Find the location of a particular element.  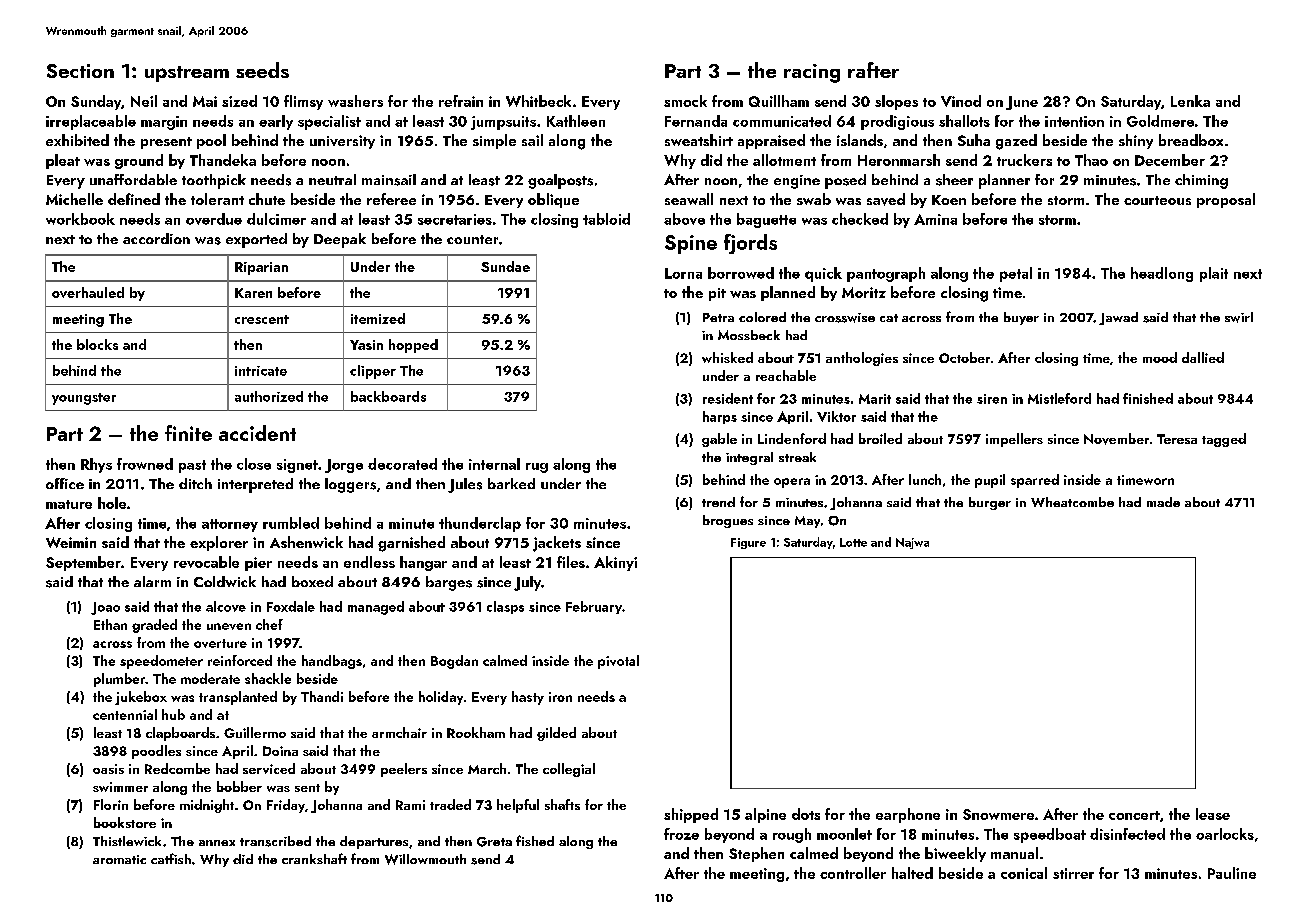

Lenka is located at coordinates (1190, 101).
